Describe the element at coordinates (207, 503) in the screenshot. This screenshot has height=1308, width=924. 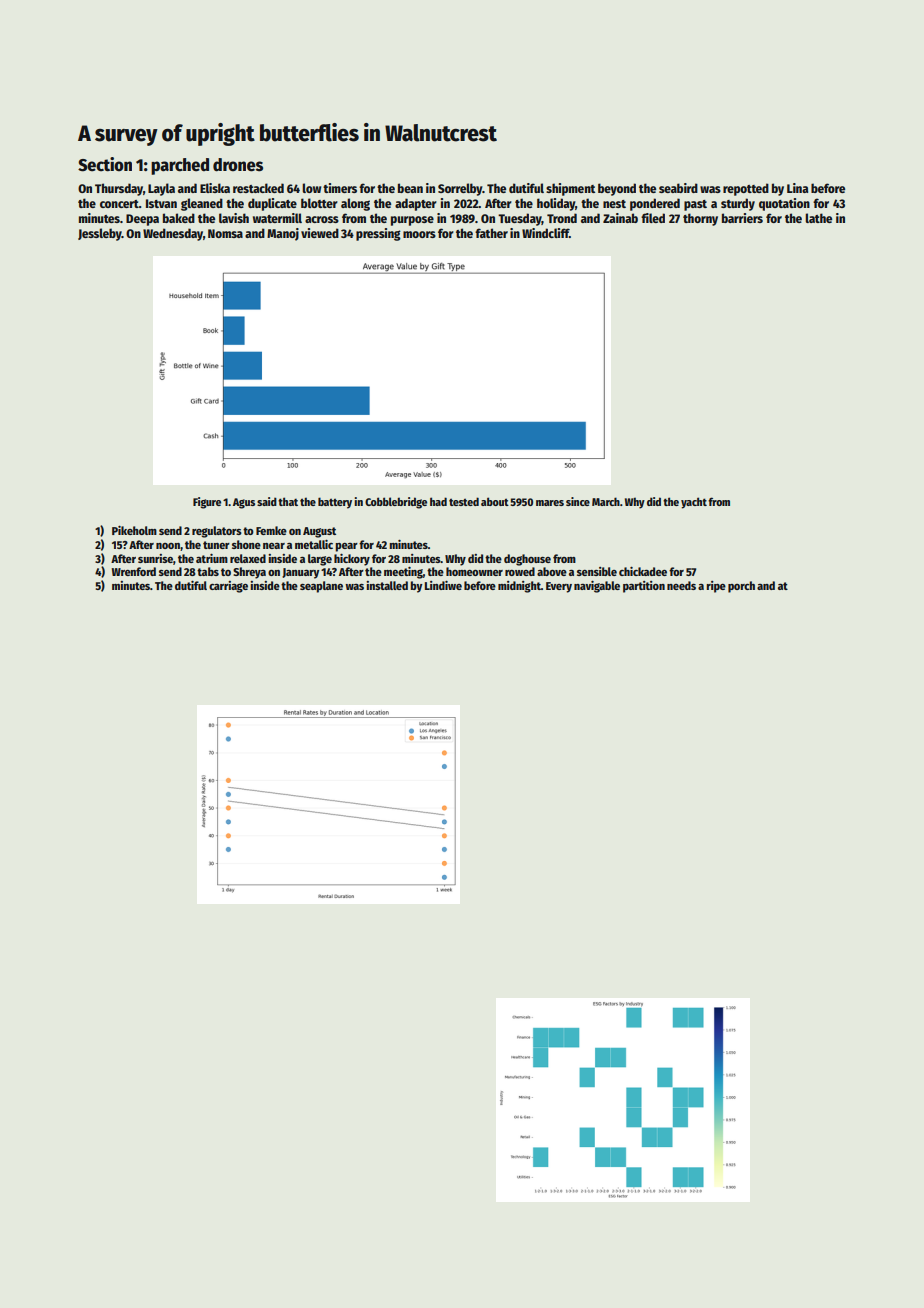
I see `Figure` at that location.
